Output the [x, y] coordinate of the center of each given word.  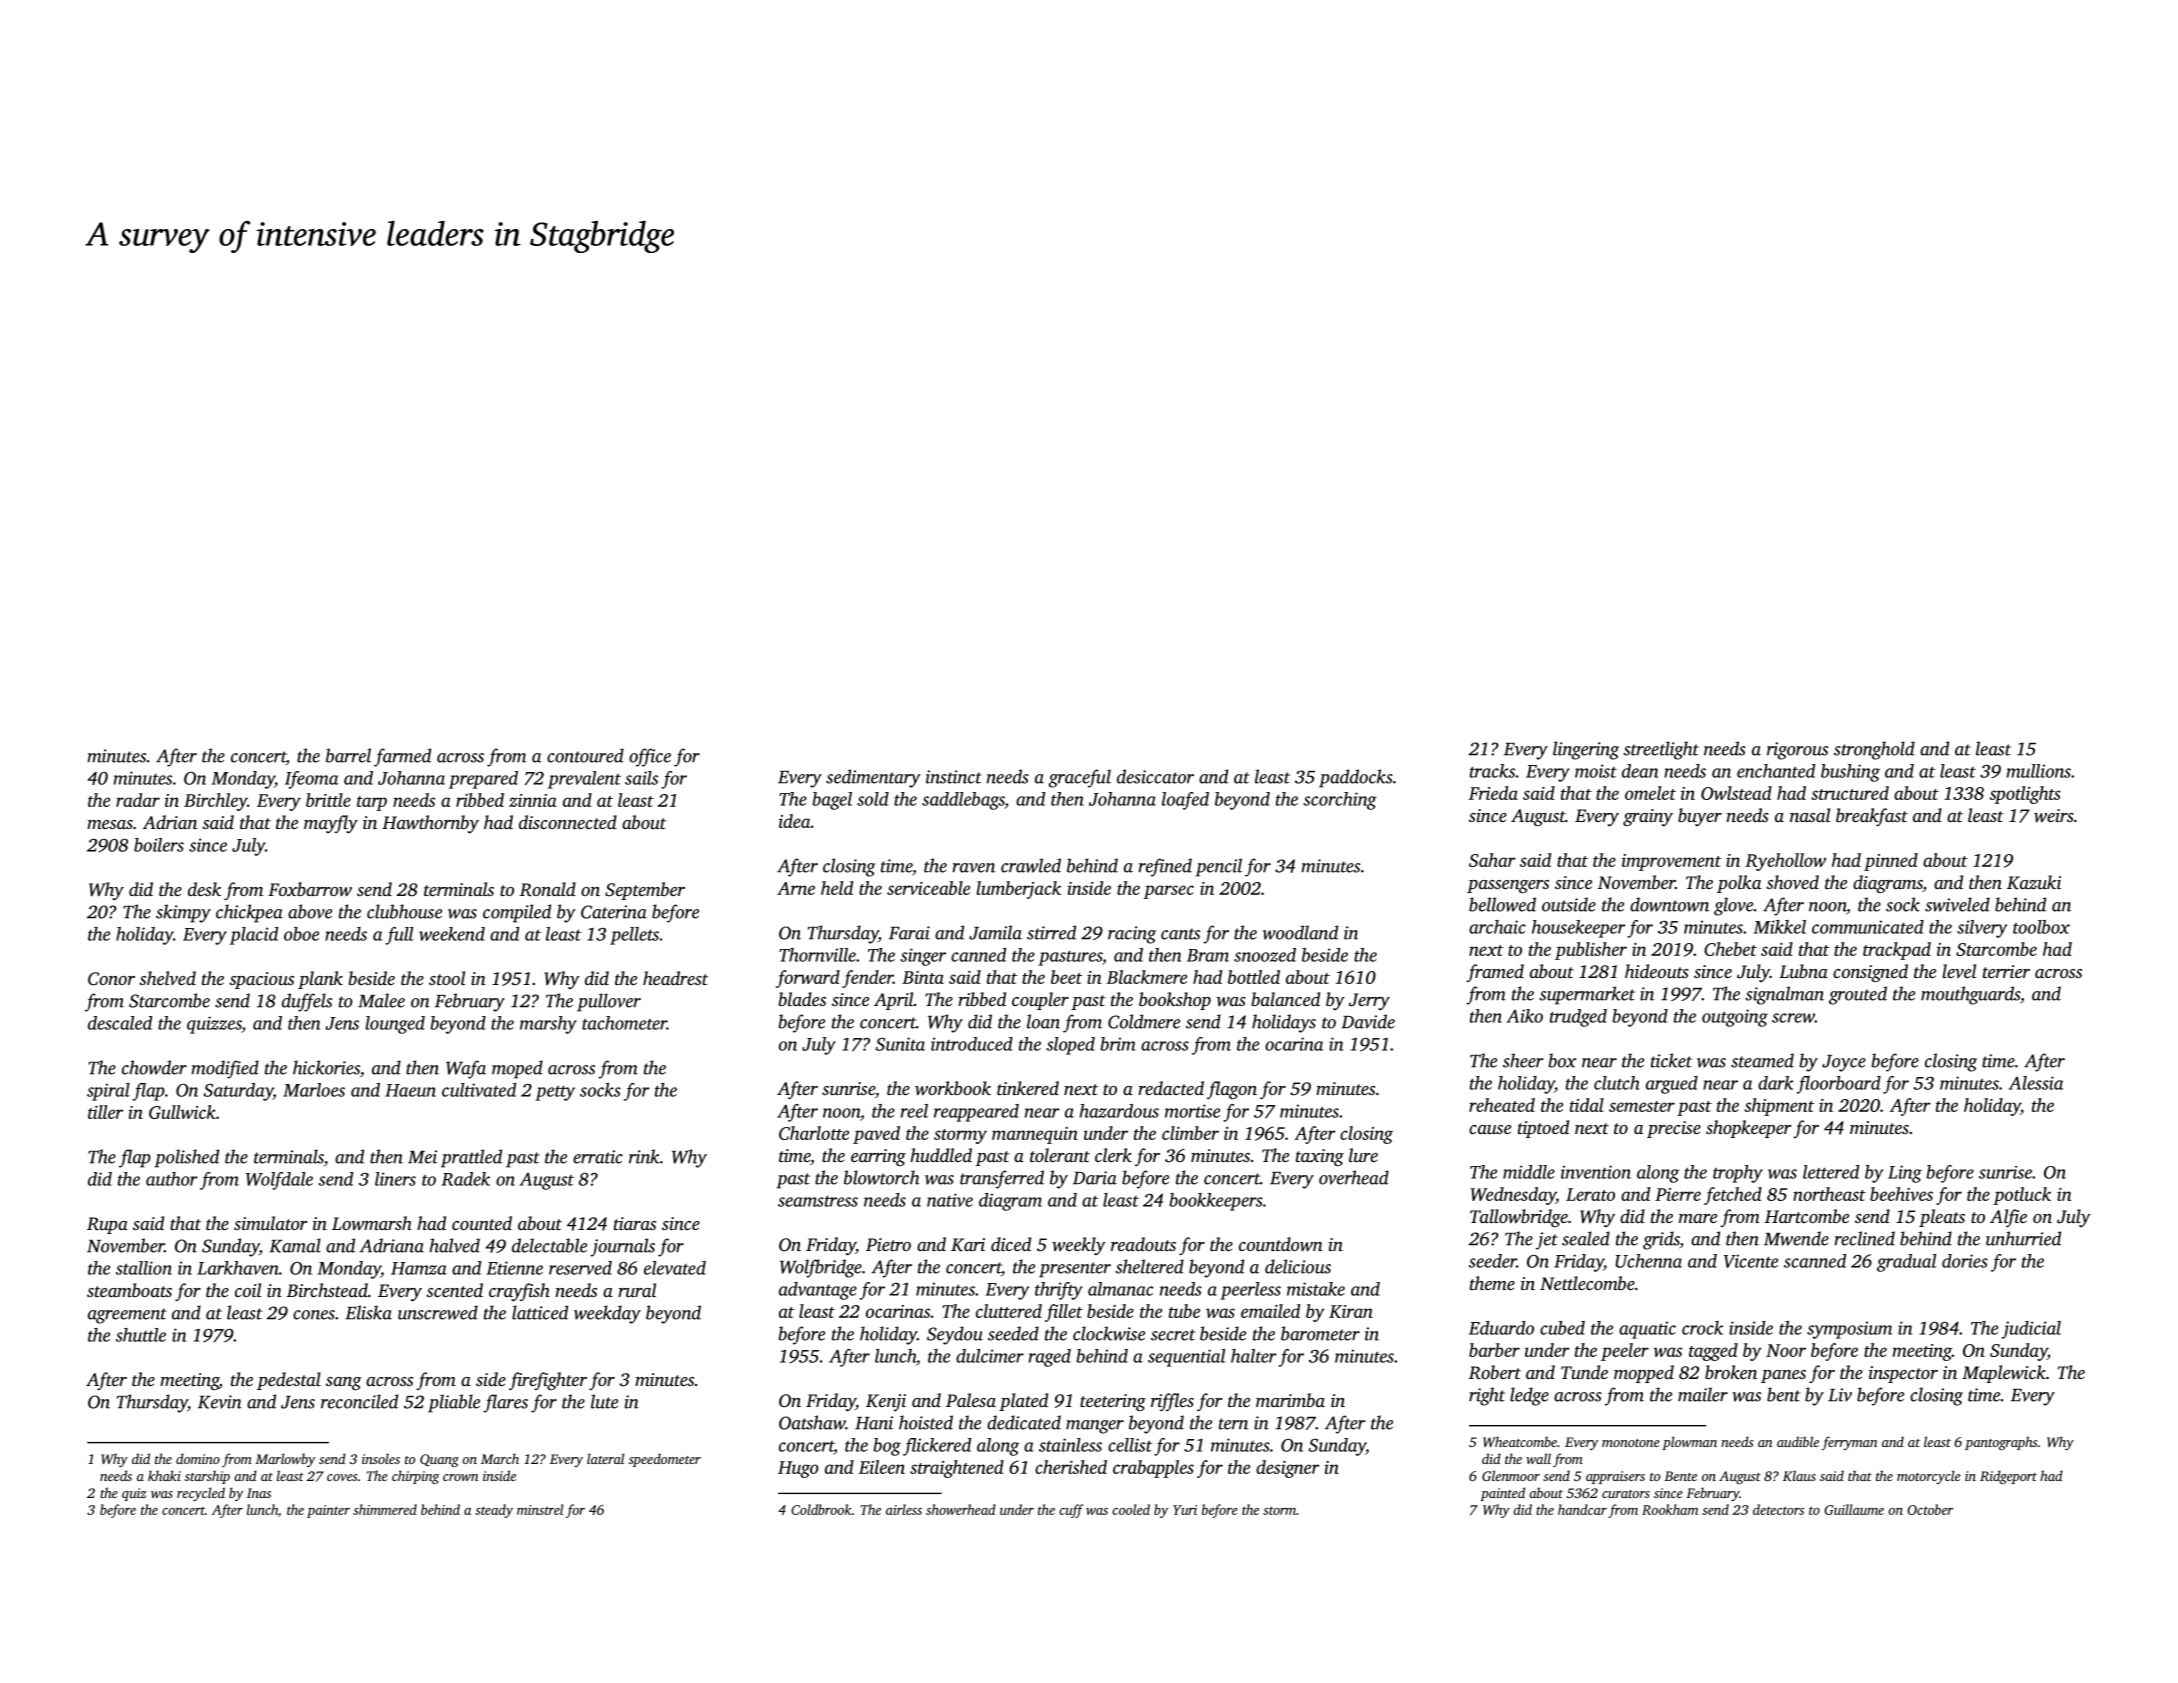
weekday [607, 1314]
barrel [348, 755]
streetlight [1661, 750]
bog [887, 1447]
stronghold [1874, 750]
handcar [1582, 1509]
